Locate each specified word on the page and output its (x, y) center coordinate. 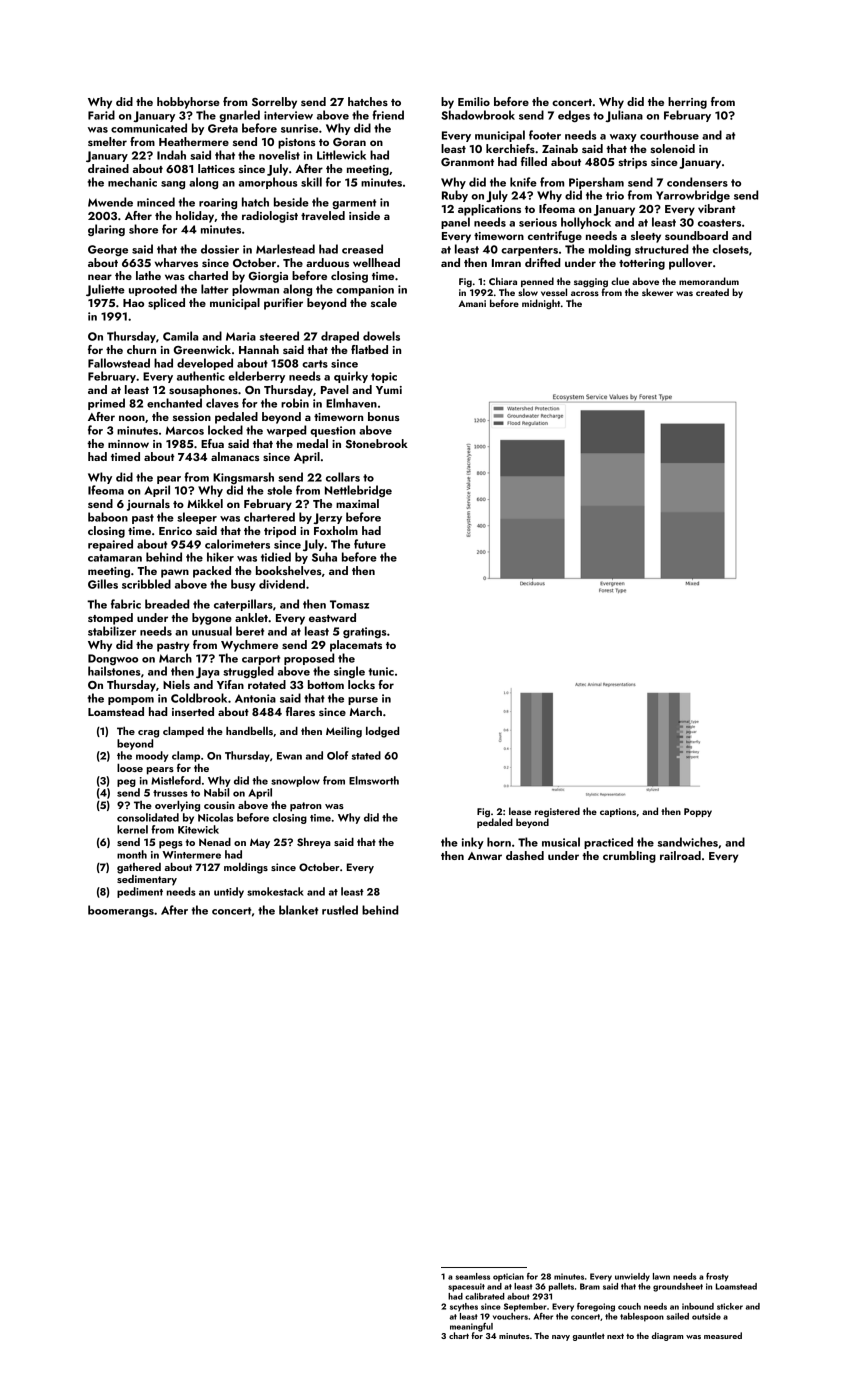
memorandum (709, 281)
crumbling (629, 857)
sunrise (299, 128)
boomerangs (121, 911)
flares (300, 711)
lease (520, 811)
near (100, 277)
